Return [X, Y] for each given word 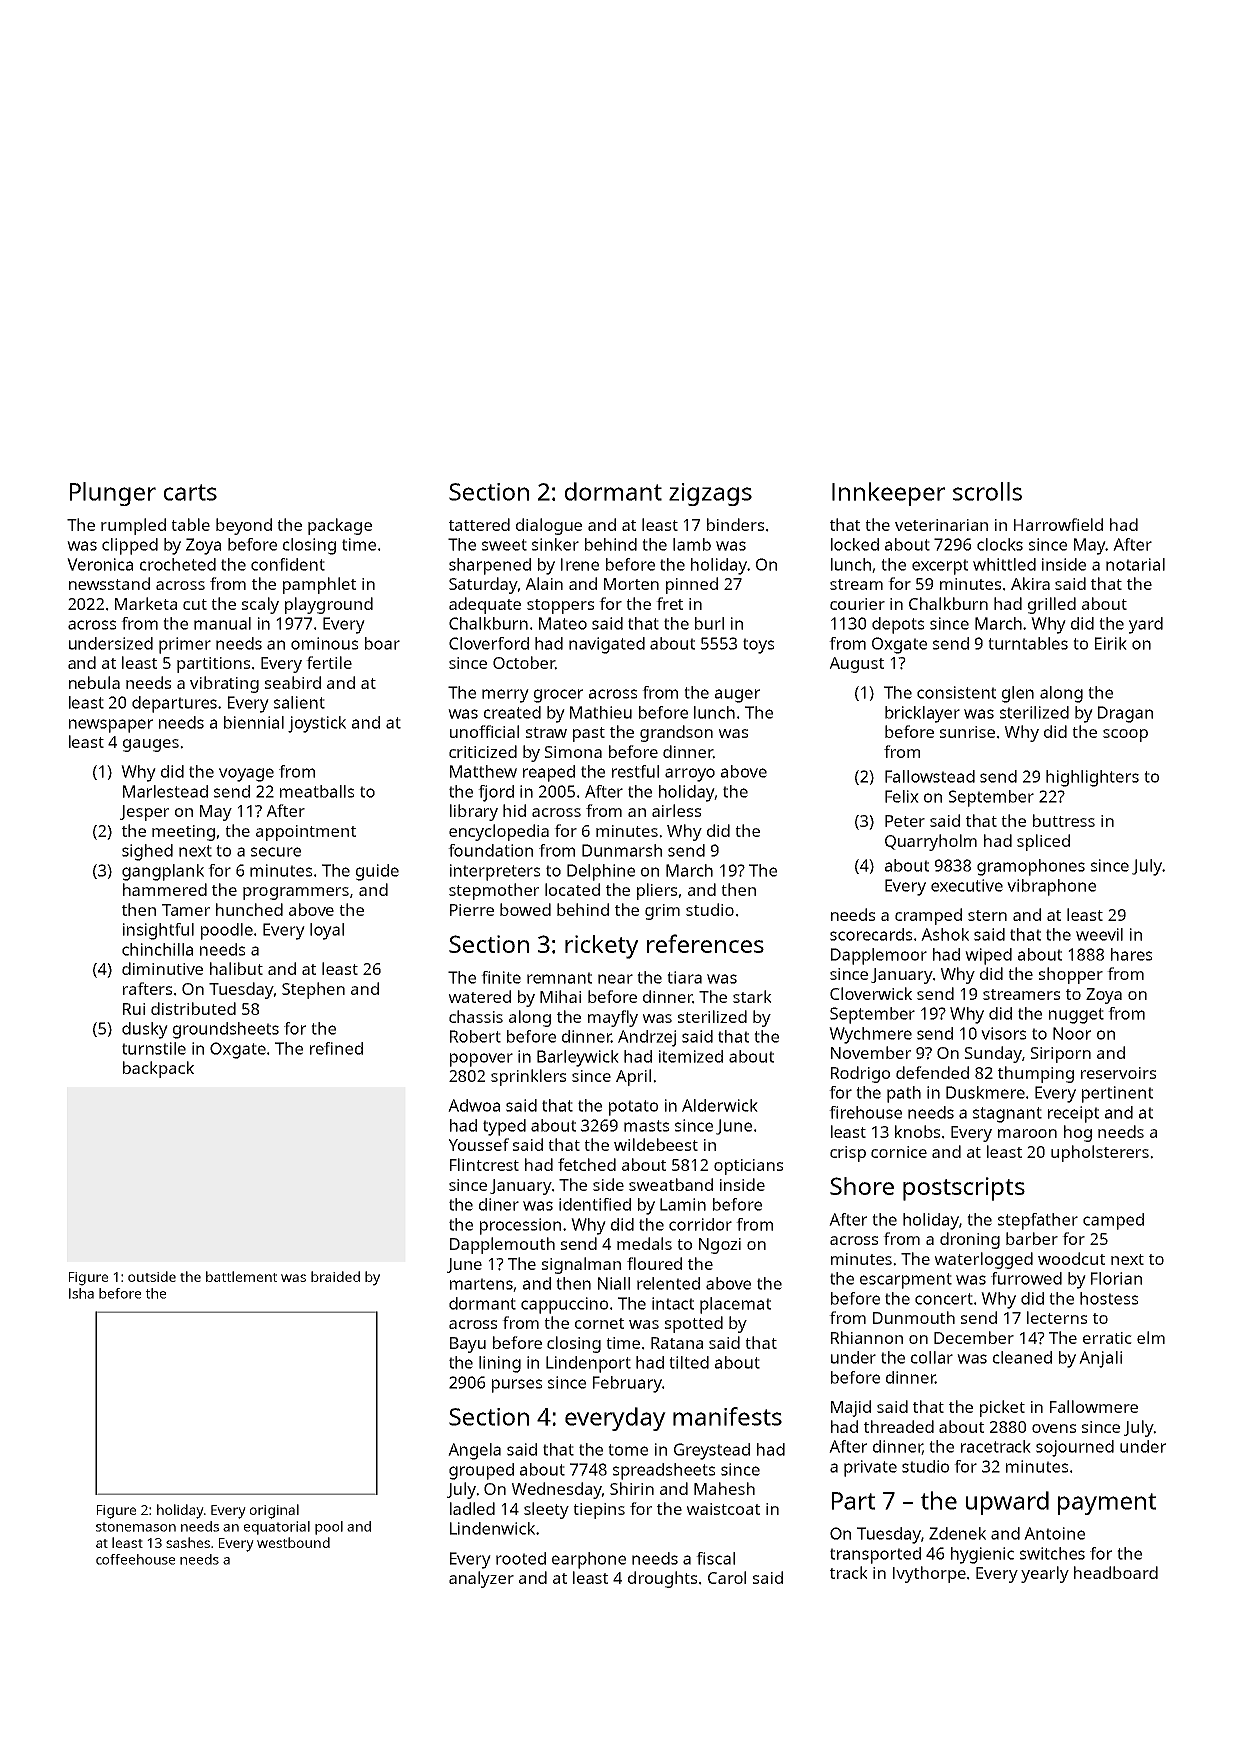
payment [1107, 1504]
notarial [1135, 564]
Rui [134, 1009]
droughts [662, 1579]
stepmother [494, 891]
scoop [1125, 735]
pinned [692, 585]
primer [185, 645]
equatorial [277, 1528]
